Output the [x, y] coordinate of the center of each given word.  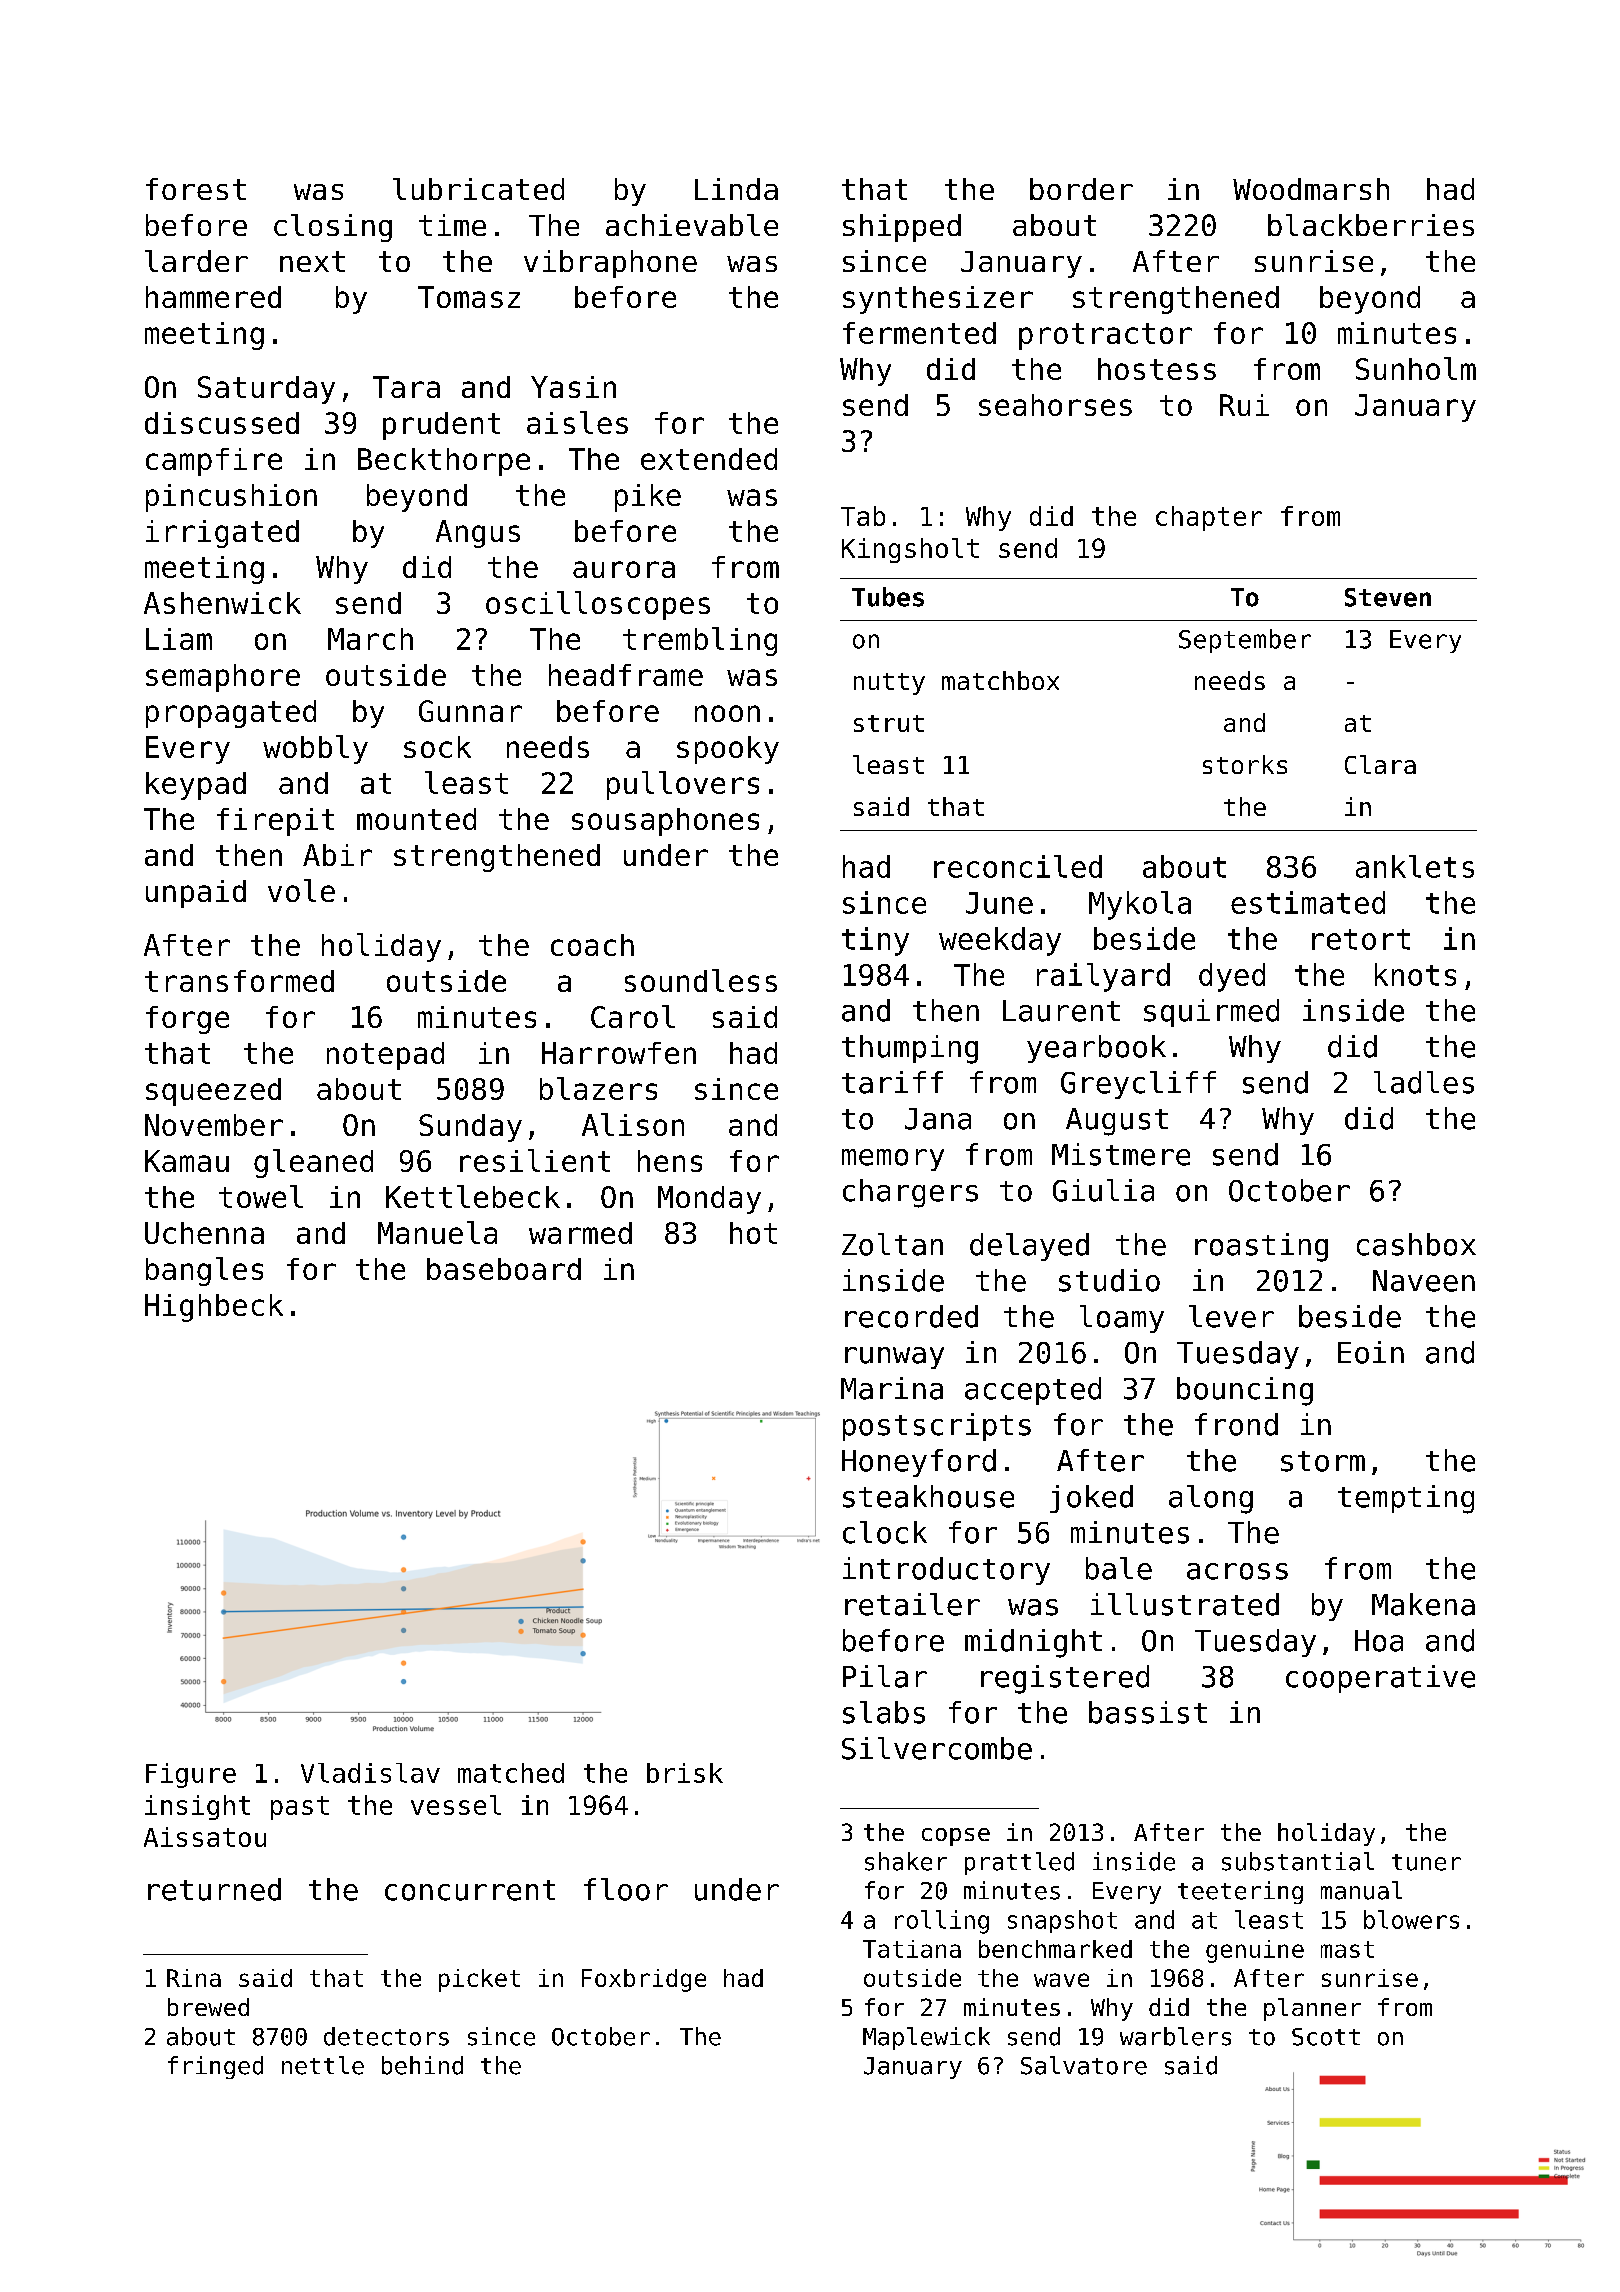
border [1081, 189]
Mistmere [1121, 1154]
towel [261, 1196]
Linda [736, 189]
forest [196, 189]
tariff [892, 1082]
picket [479, 1980]
